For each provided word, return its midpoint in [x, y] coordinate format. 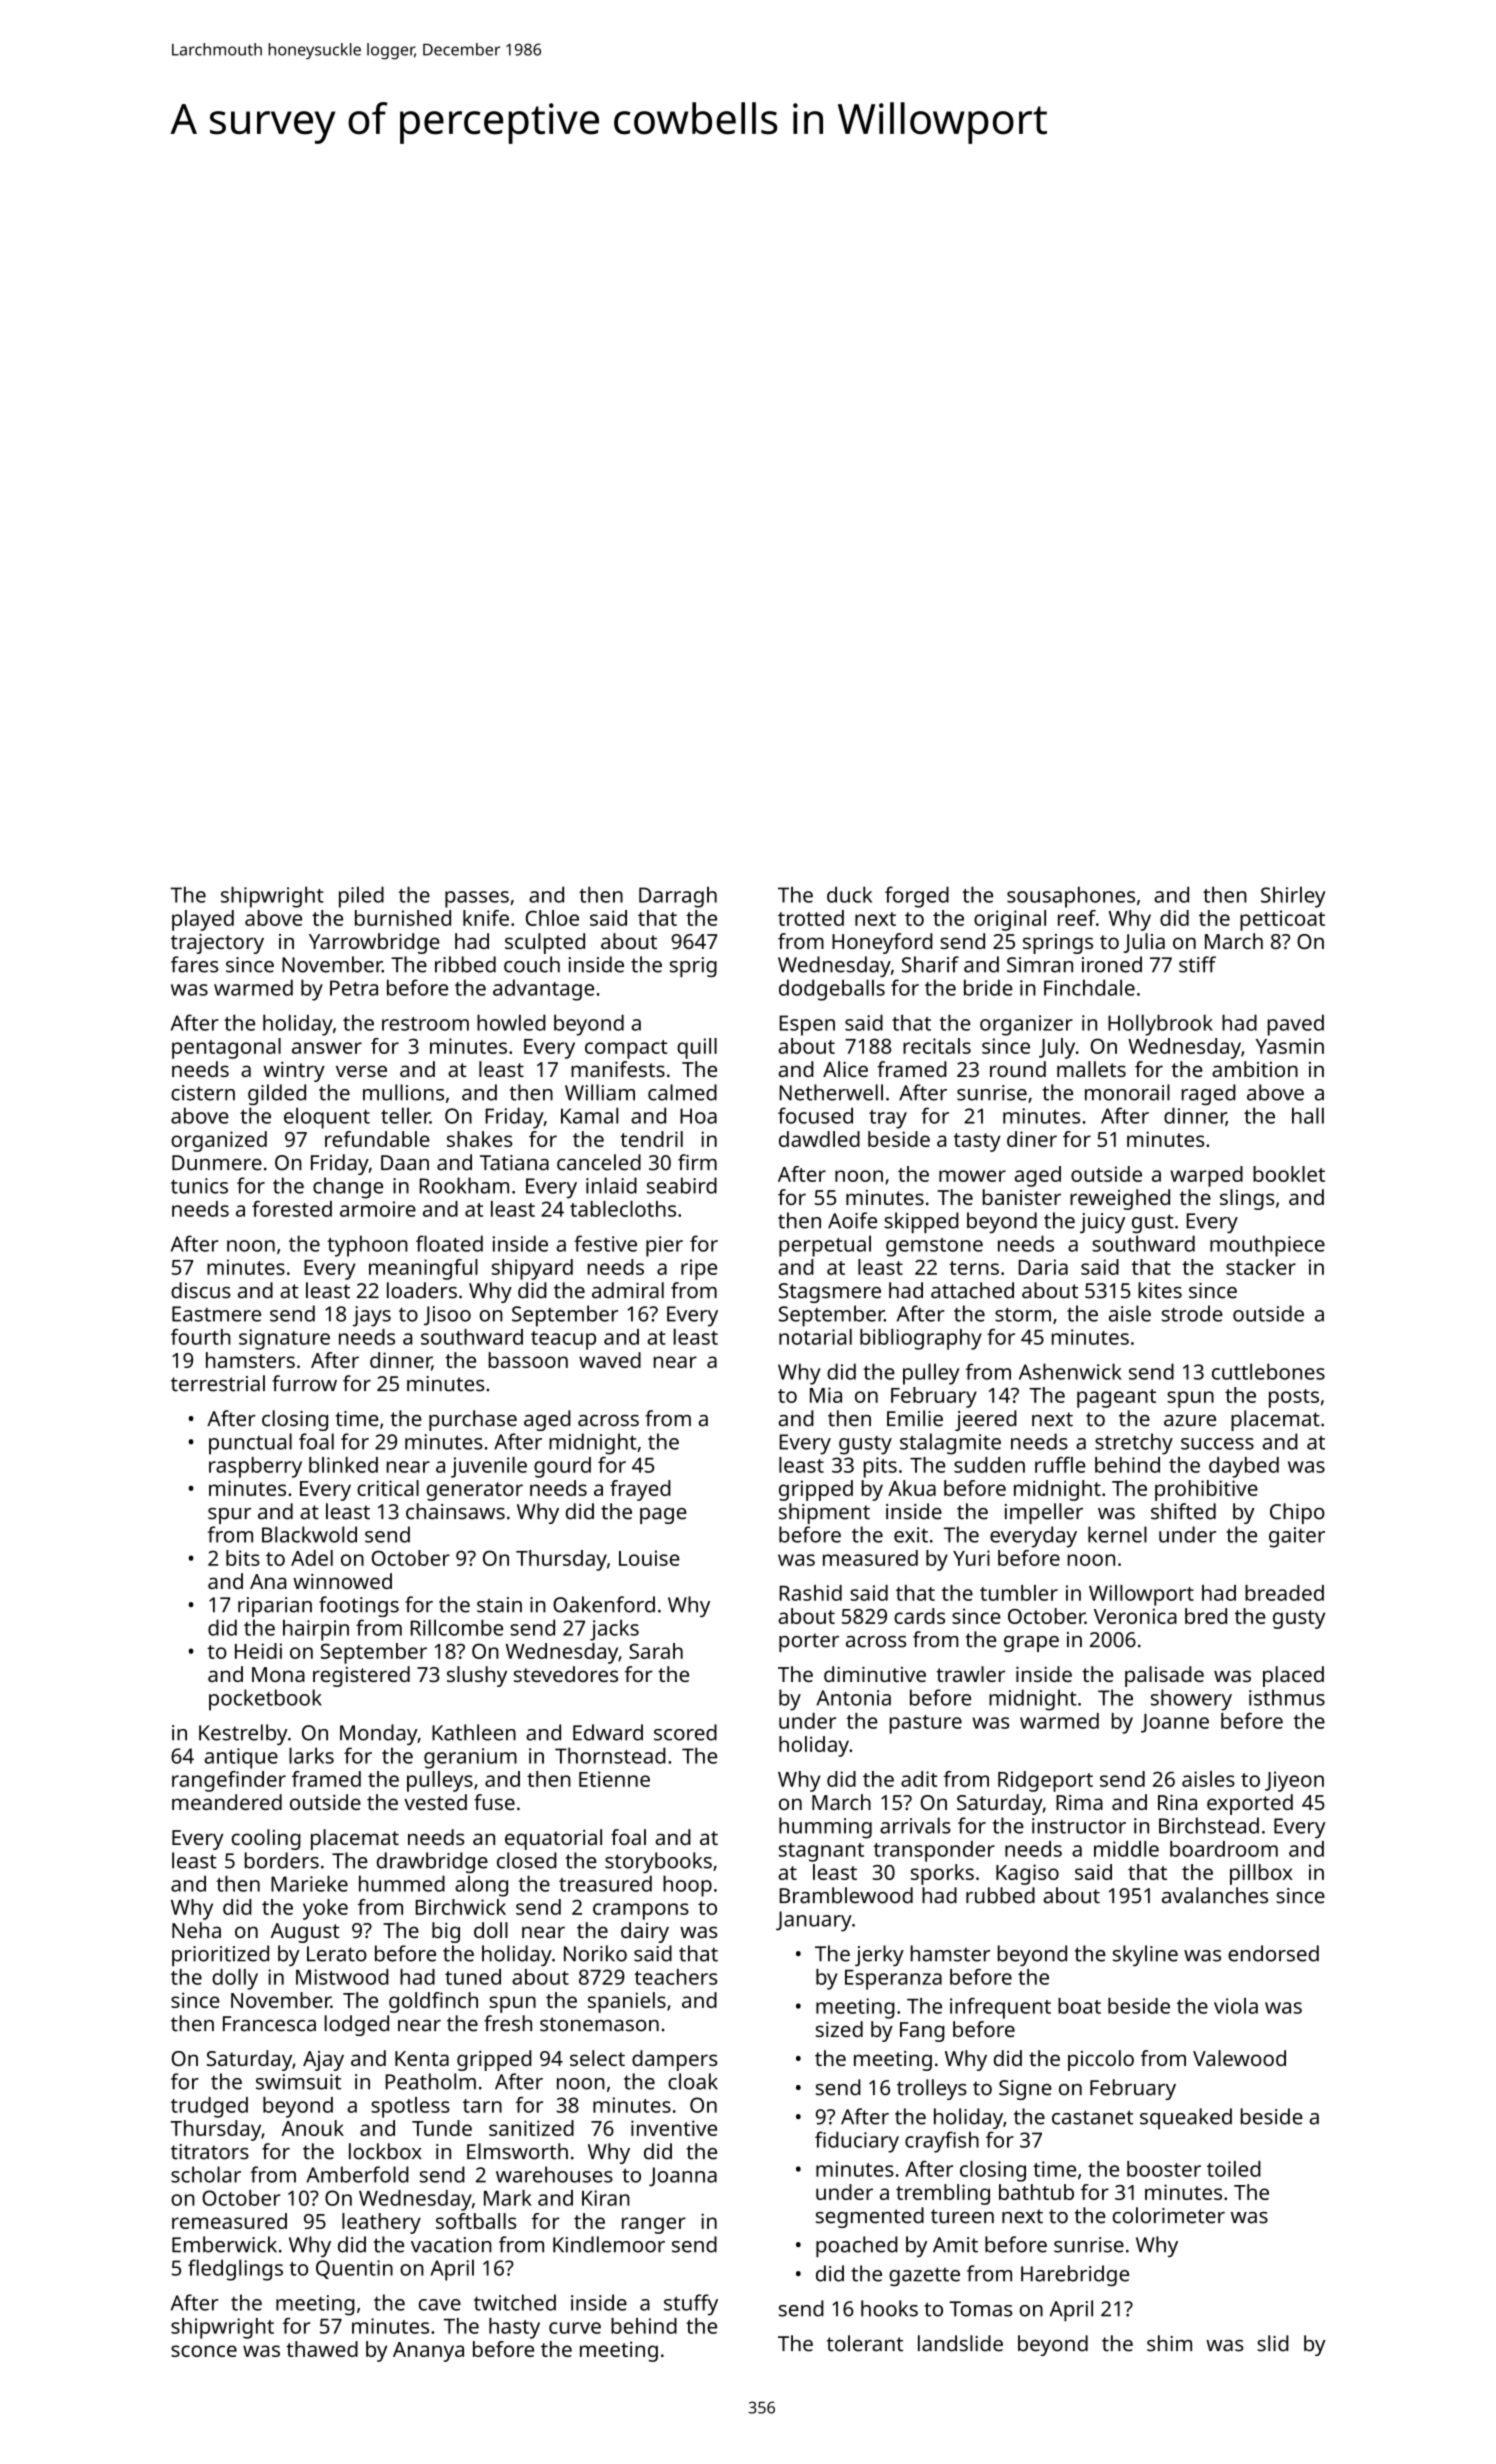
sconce [204, 2351]
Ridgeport [1045, 1781]
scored [685, 1732]
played [203, 920]
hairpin [316, 1630]
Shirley [1293, 897]
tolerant [865, 2343]
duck [849, 894]
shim [1169, 2343]
